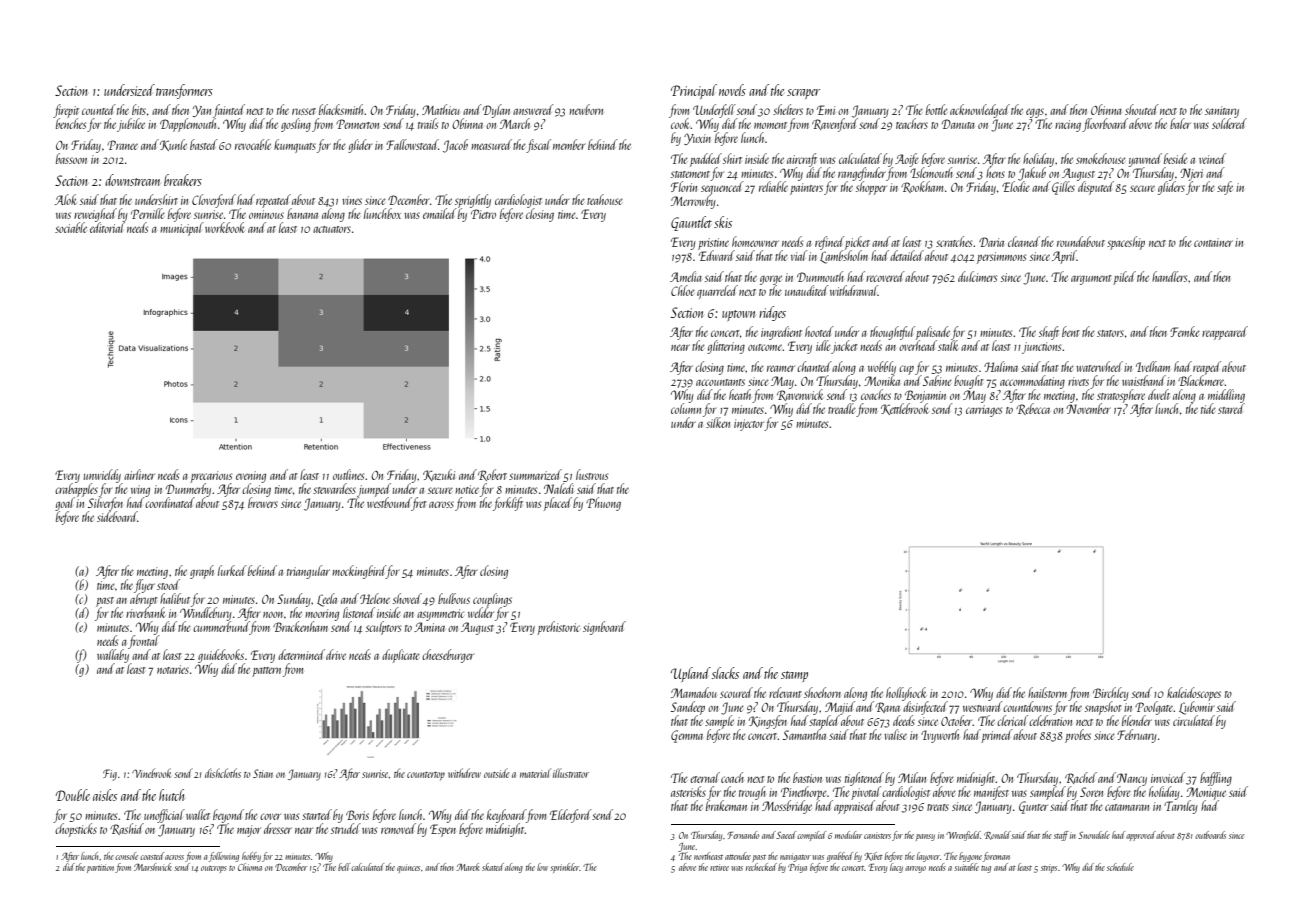  Describe the element at coordinates (232, 570) in the document. I see `lurked` at that location.
